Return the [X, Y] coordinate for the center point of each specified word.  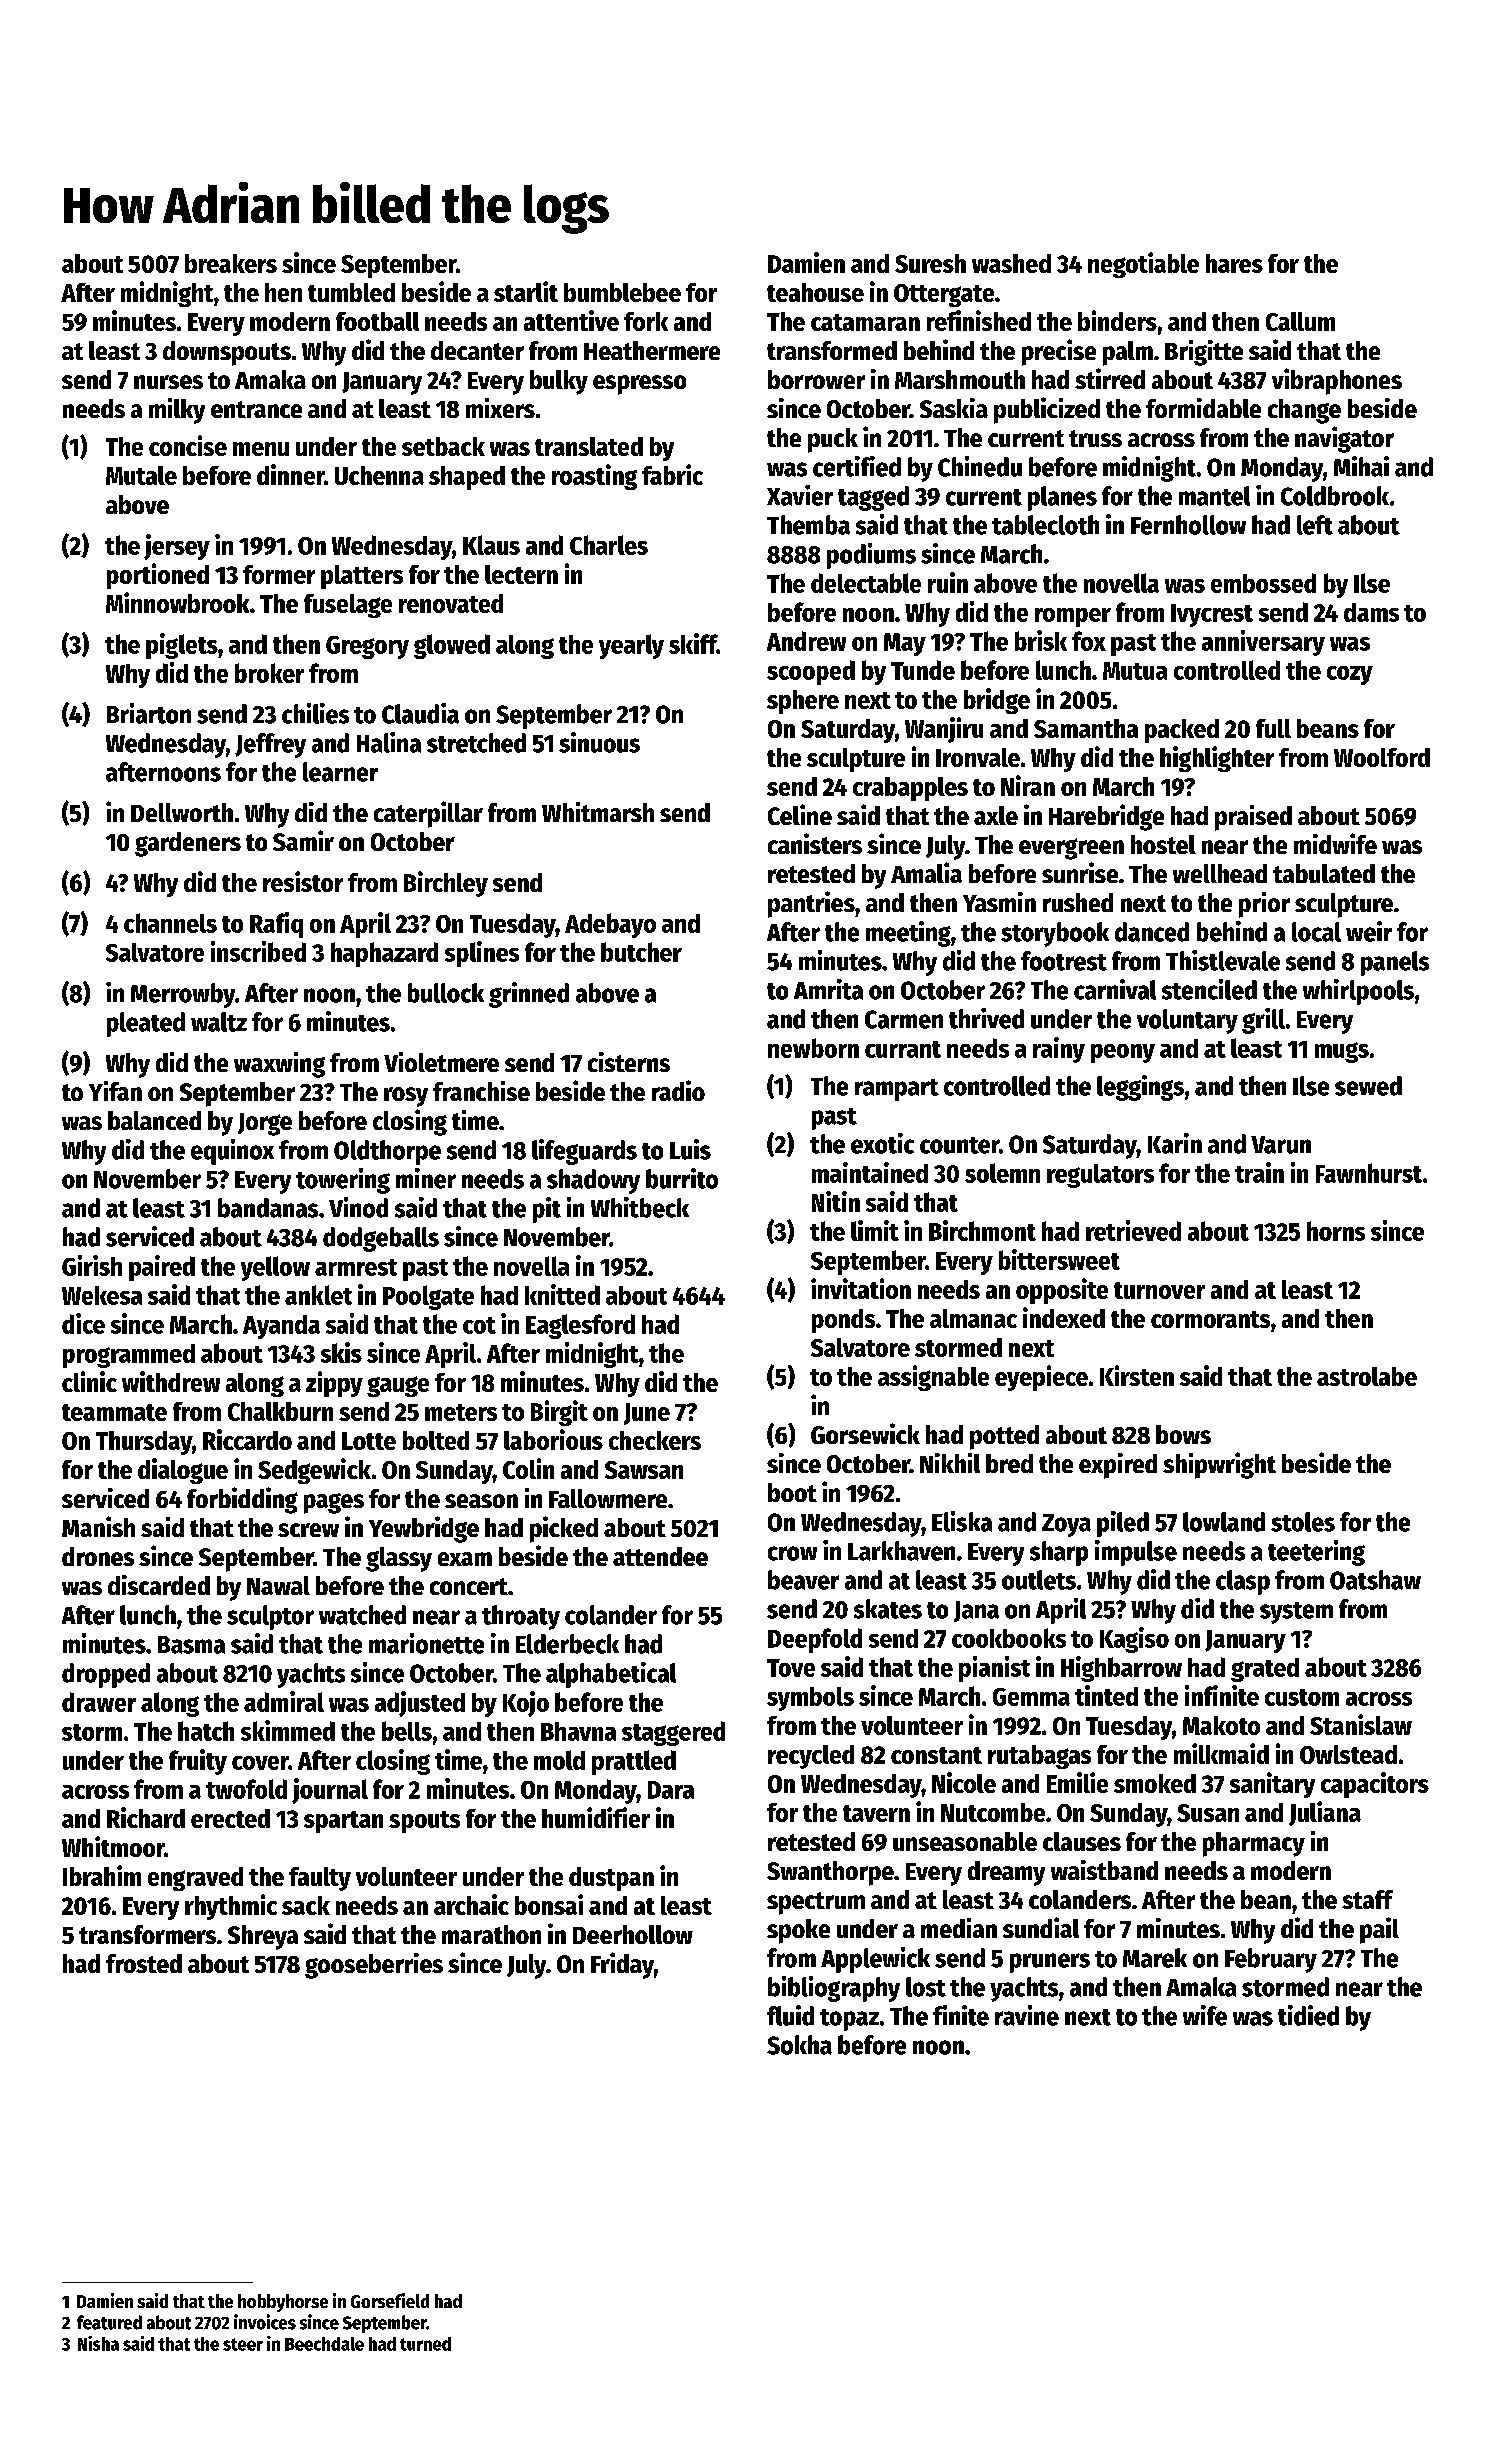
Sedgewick [314, 1471]
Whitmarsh [598, 812]
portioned [158, 576]
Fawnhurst [1369, 1173]
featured [109, 2322]
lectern [521, 574]
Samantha [1086, 728]
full [1273, 728]
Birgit [559, 1413]
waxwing [279, 1065]
